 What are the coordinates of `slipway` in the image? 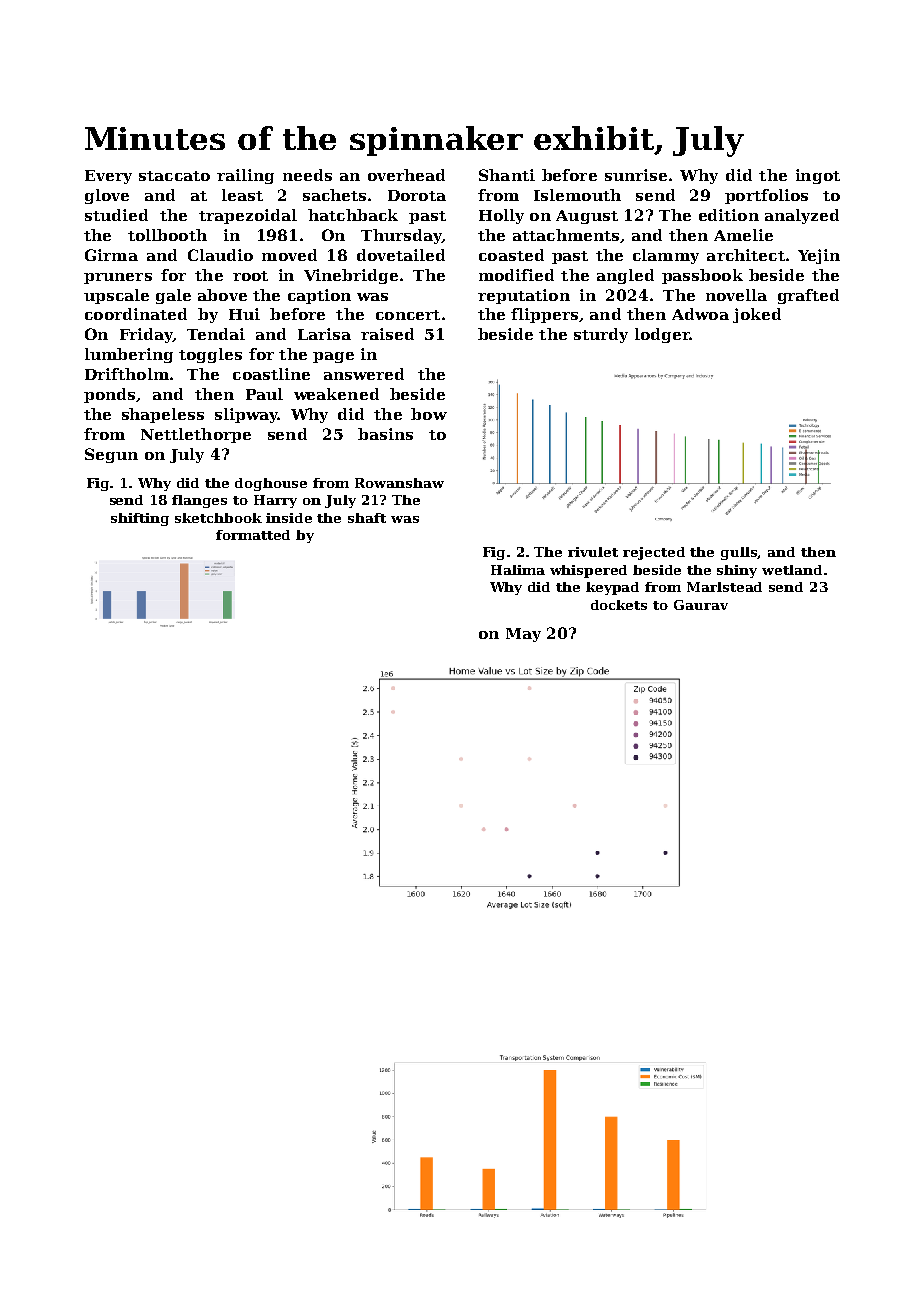 It's located at (246, 415).
